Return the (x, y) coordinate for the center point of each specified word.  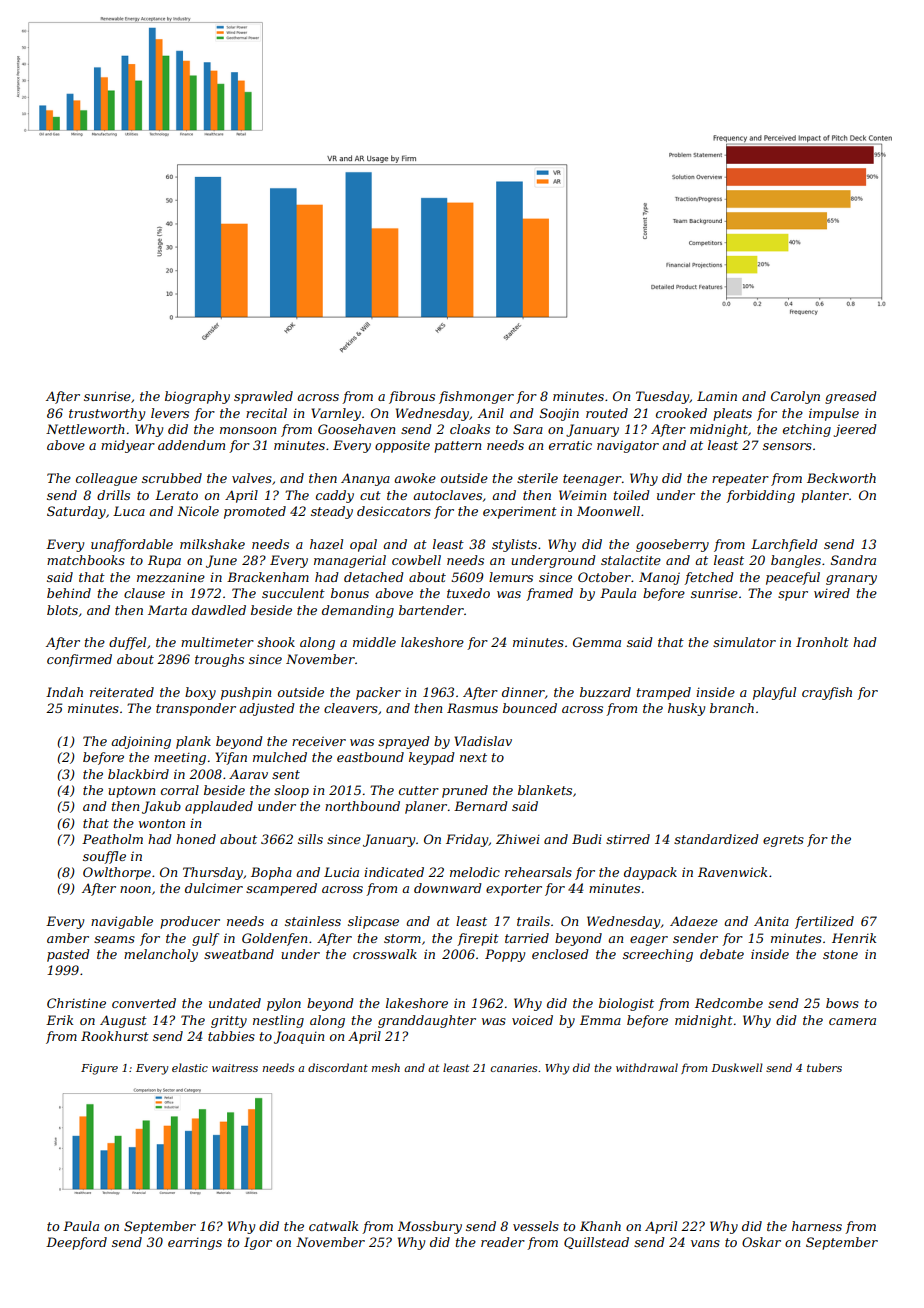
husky (686, 709)
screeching (658, 955)
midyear (128, 446)
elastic (190, 1067)
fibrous (412, 397)
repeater (740, 480)
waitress (235, 1068)
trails (533, 921)
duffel (127, 643)
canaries (514, 1068)
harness (817, 1226)
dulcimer (214, 888)
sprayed (404, 742)
